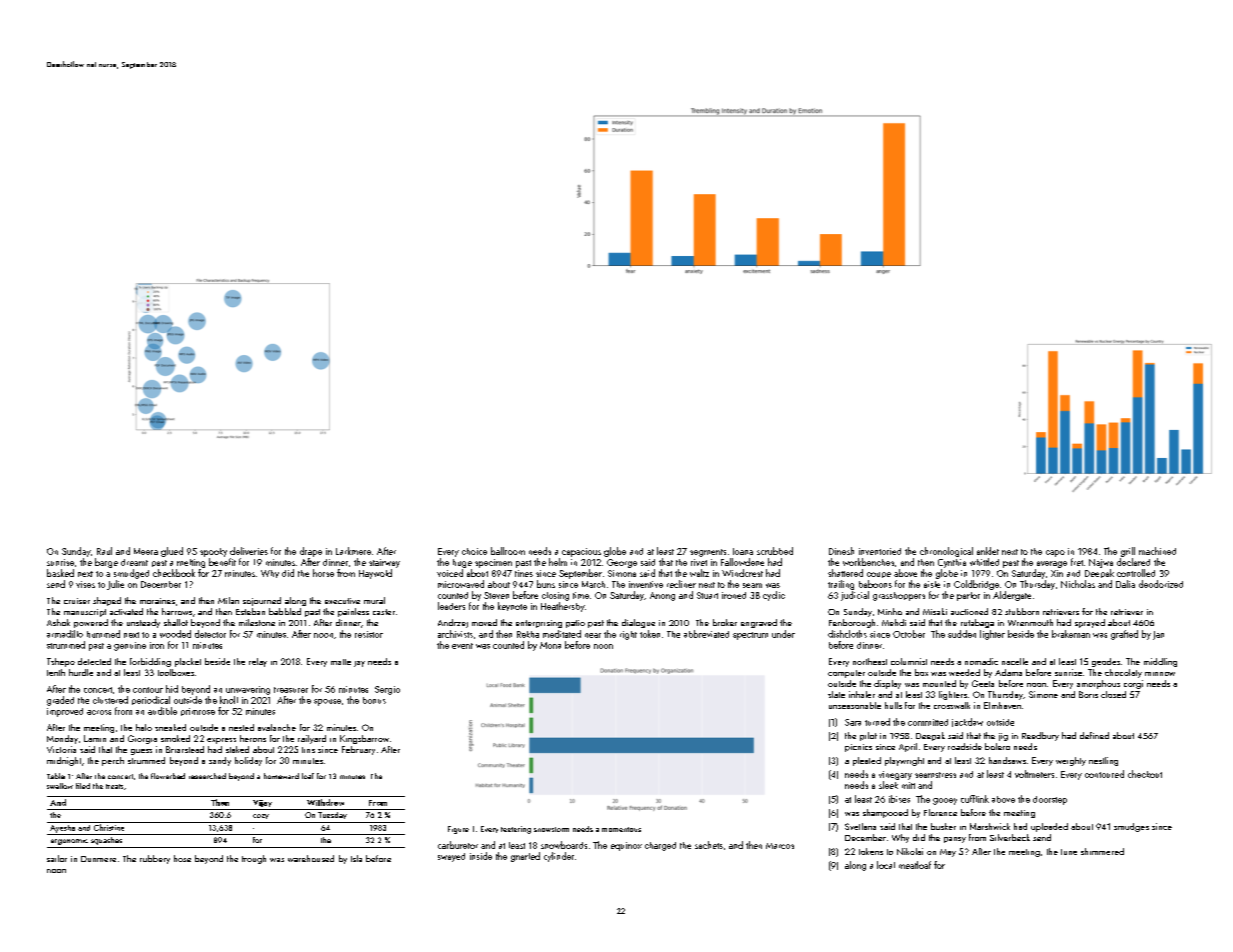 This page has width=1233, height=952. I want to click on smudges, so click(1131, 827).
